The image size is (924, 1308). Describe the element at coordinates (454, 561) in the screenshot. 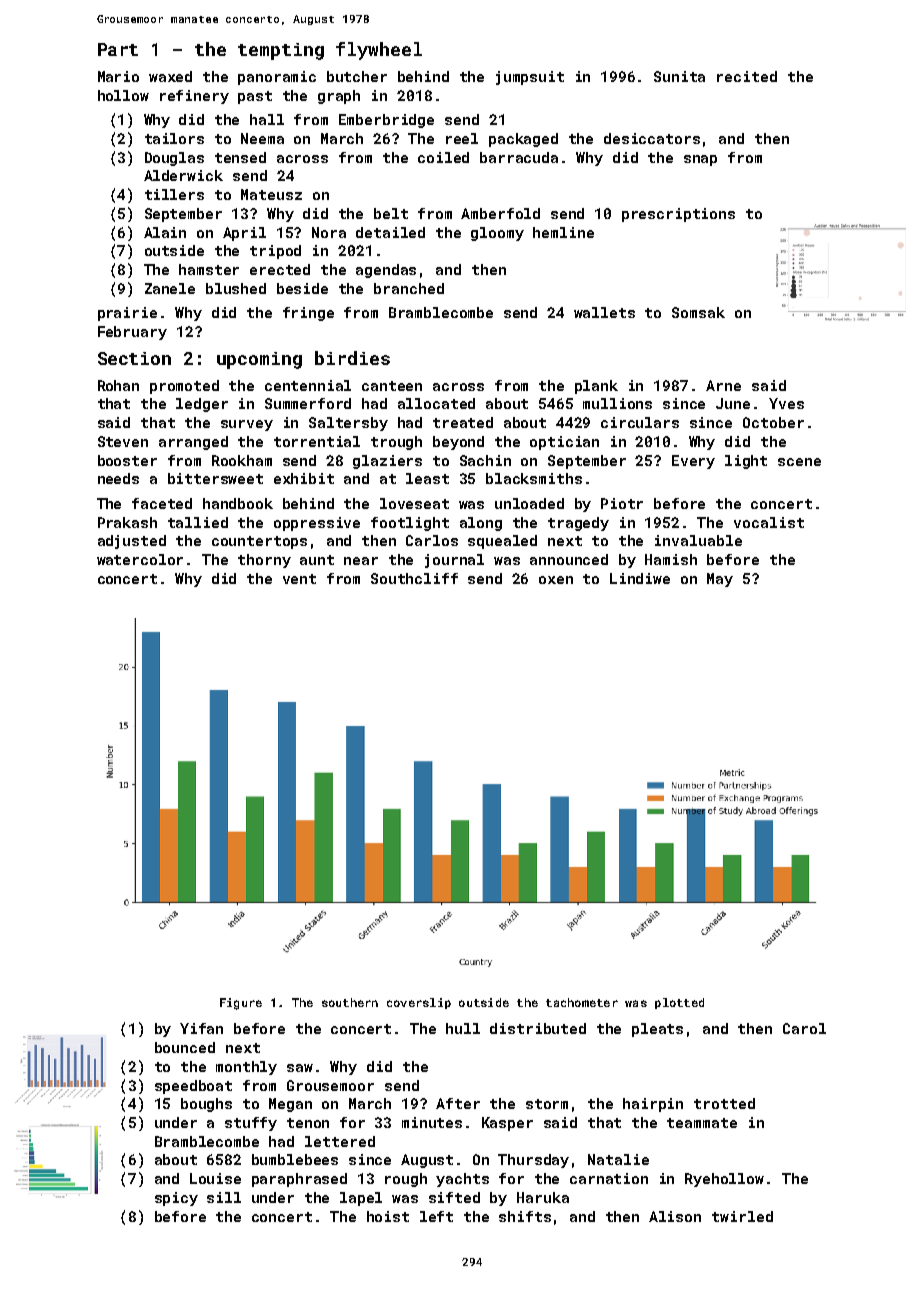

I see `journal` at that location.
